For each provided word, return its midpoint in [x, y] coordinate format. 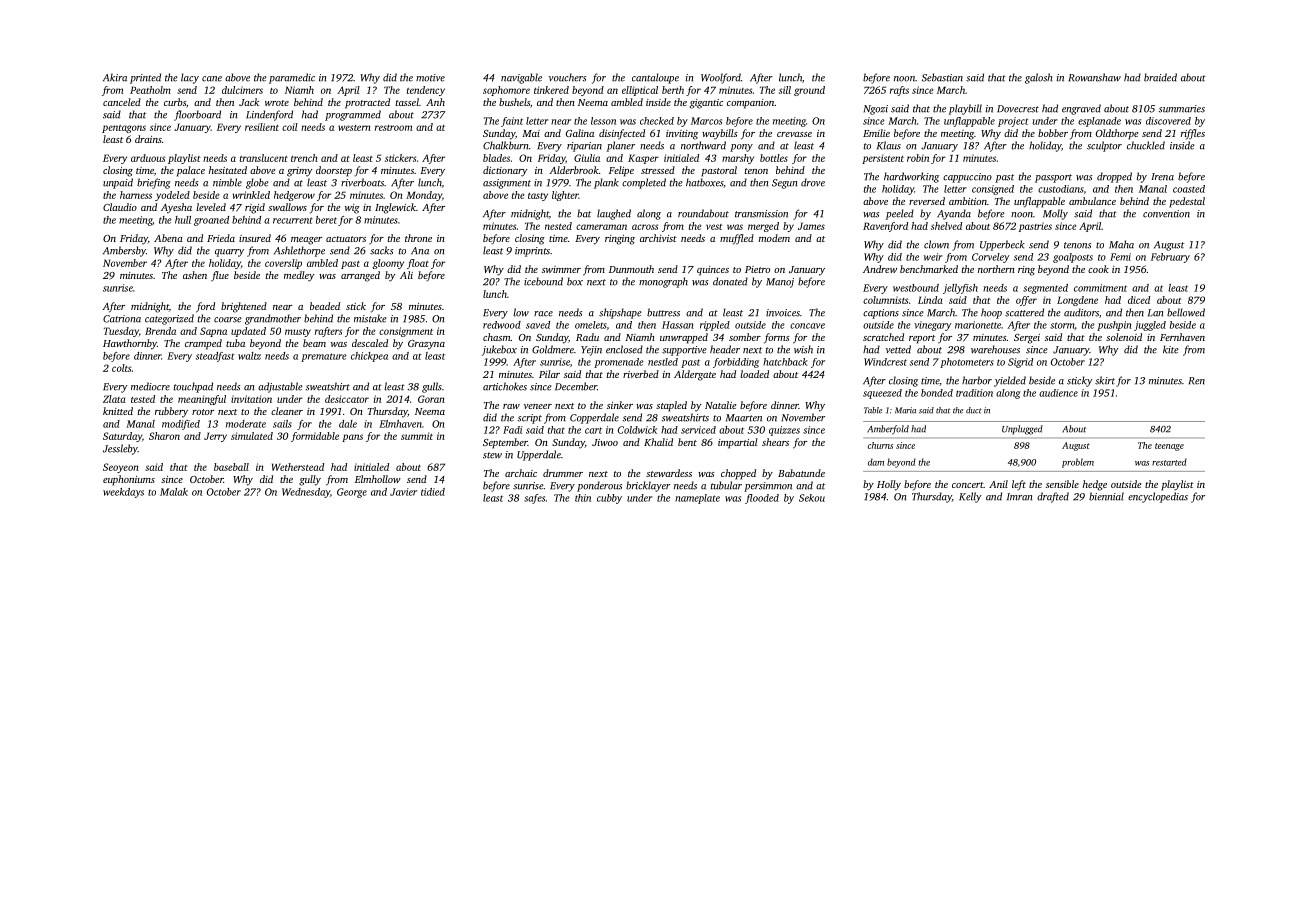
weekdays [123, 493]
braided [1160, 77]
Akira [115, 77]
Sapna [213, 332]
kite [1171, 349]
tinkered [551, 90]
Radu [587, 337]
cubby [609, 499]
